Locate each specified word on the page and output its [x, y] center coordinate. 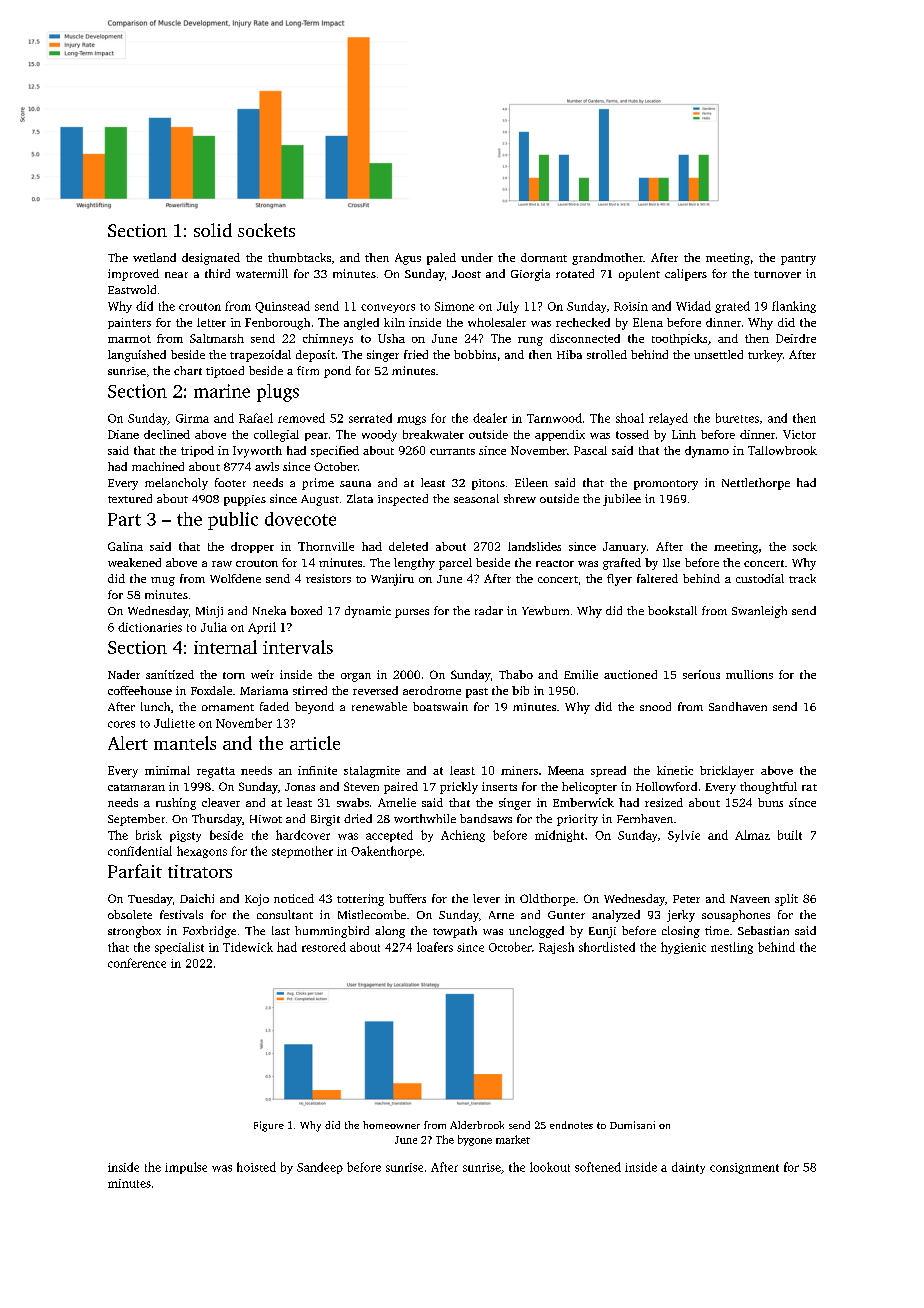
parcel [455, 564]
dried [358, 818]
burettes [737, 418]
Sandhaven [738, 706]
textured [130, 498]
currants [452, 451]
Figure [269, 1126]
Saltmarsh [217, 338]
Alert [128, 743]
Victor [799, 434]
